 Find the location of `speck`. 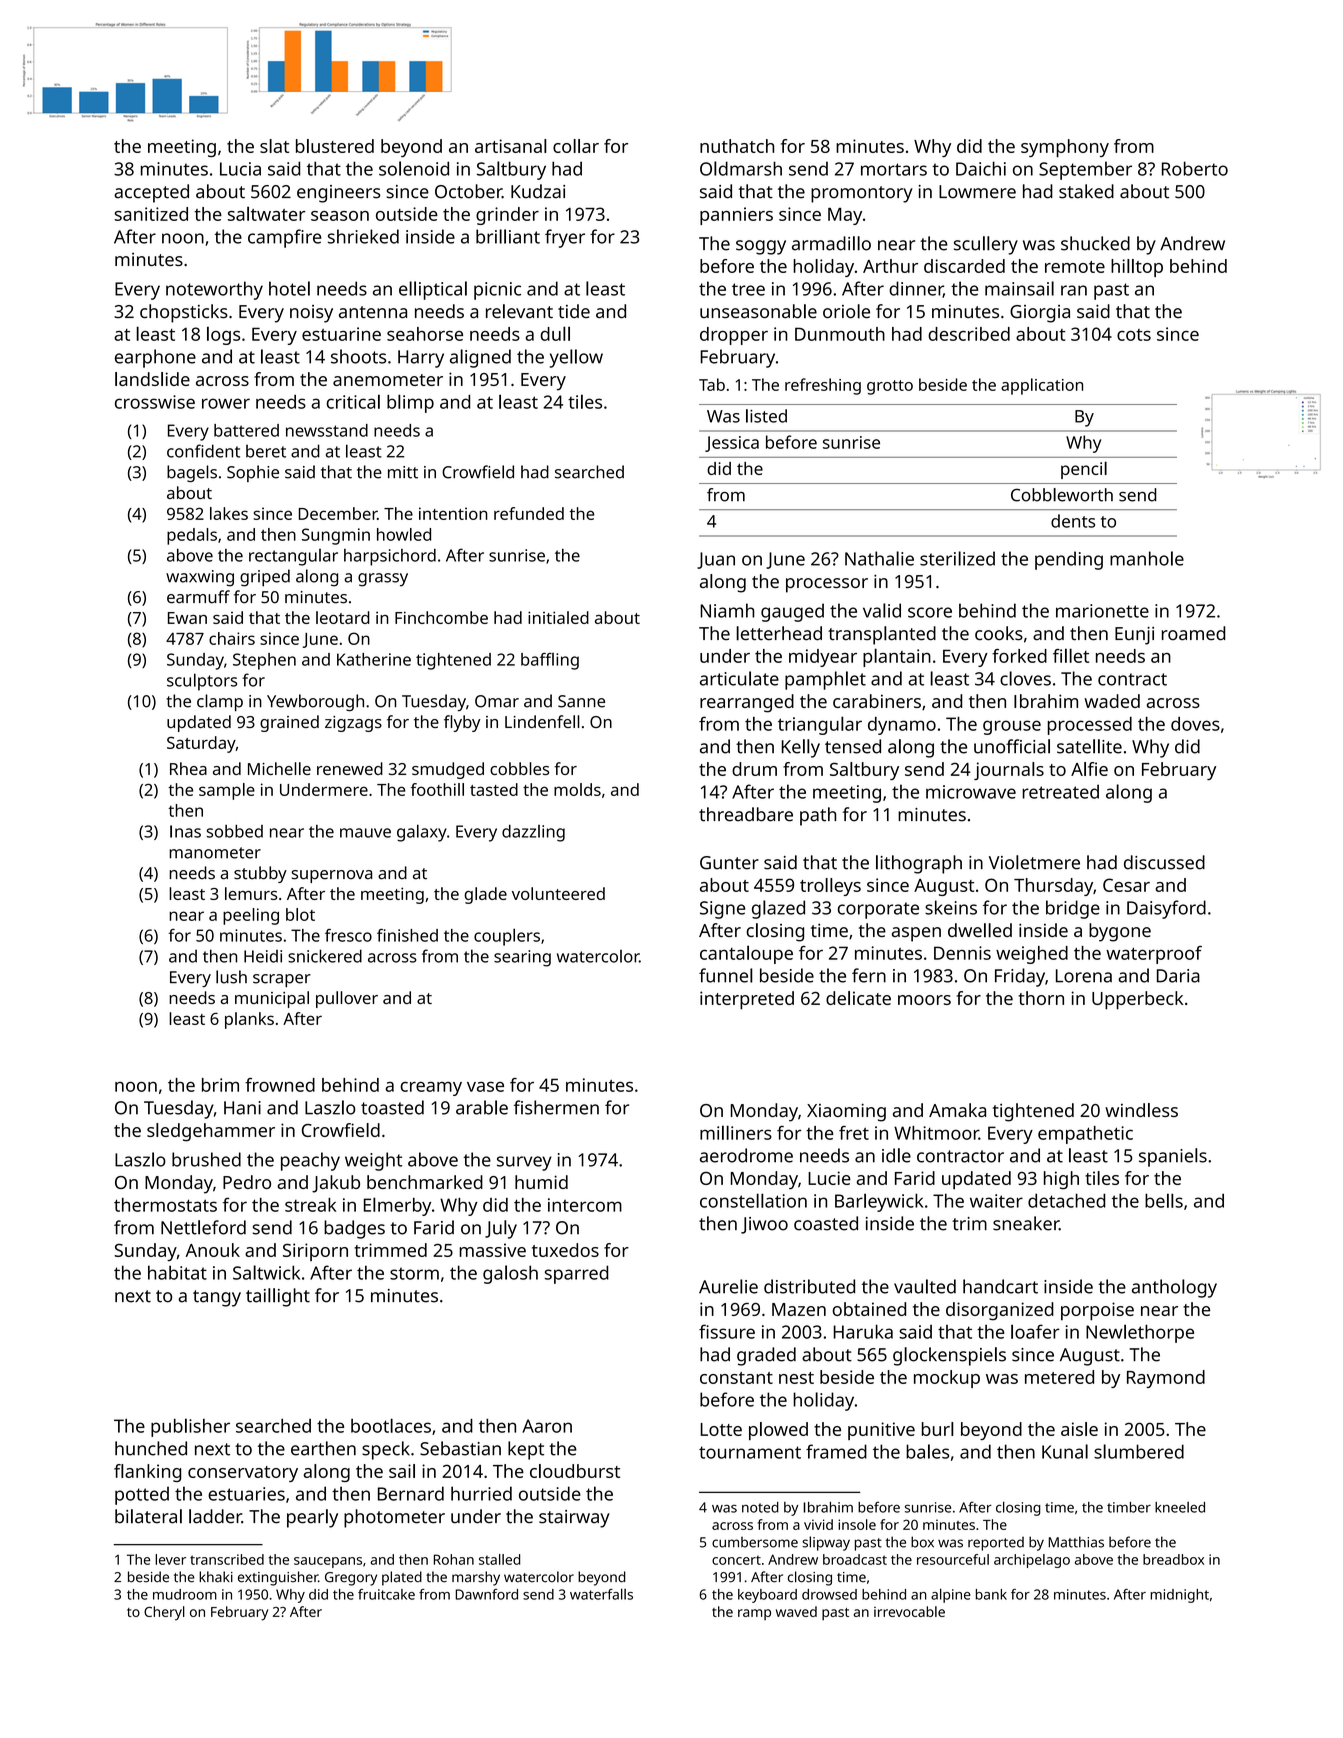

speck is located at coordinates (386, 1450).
